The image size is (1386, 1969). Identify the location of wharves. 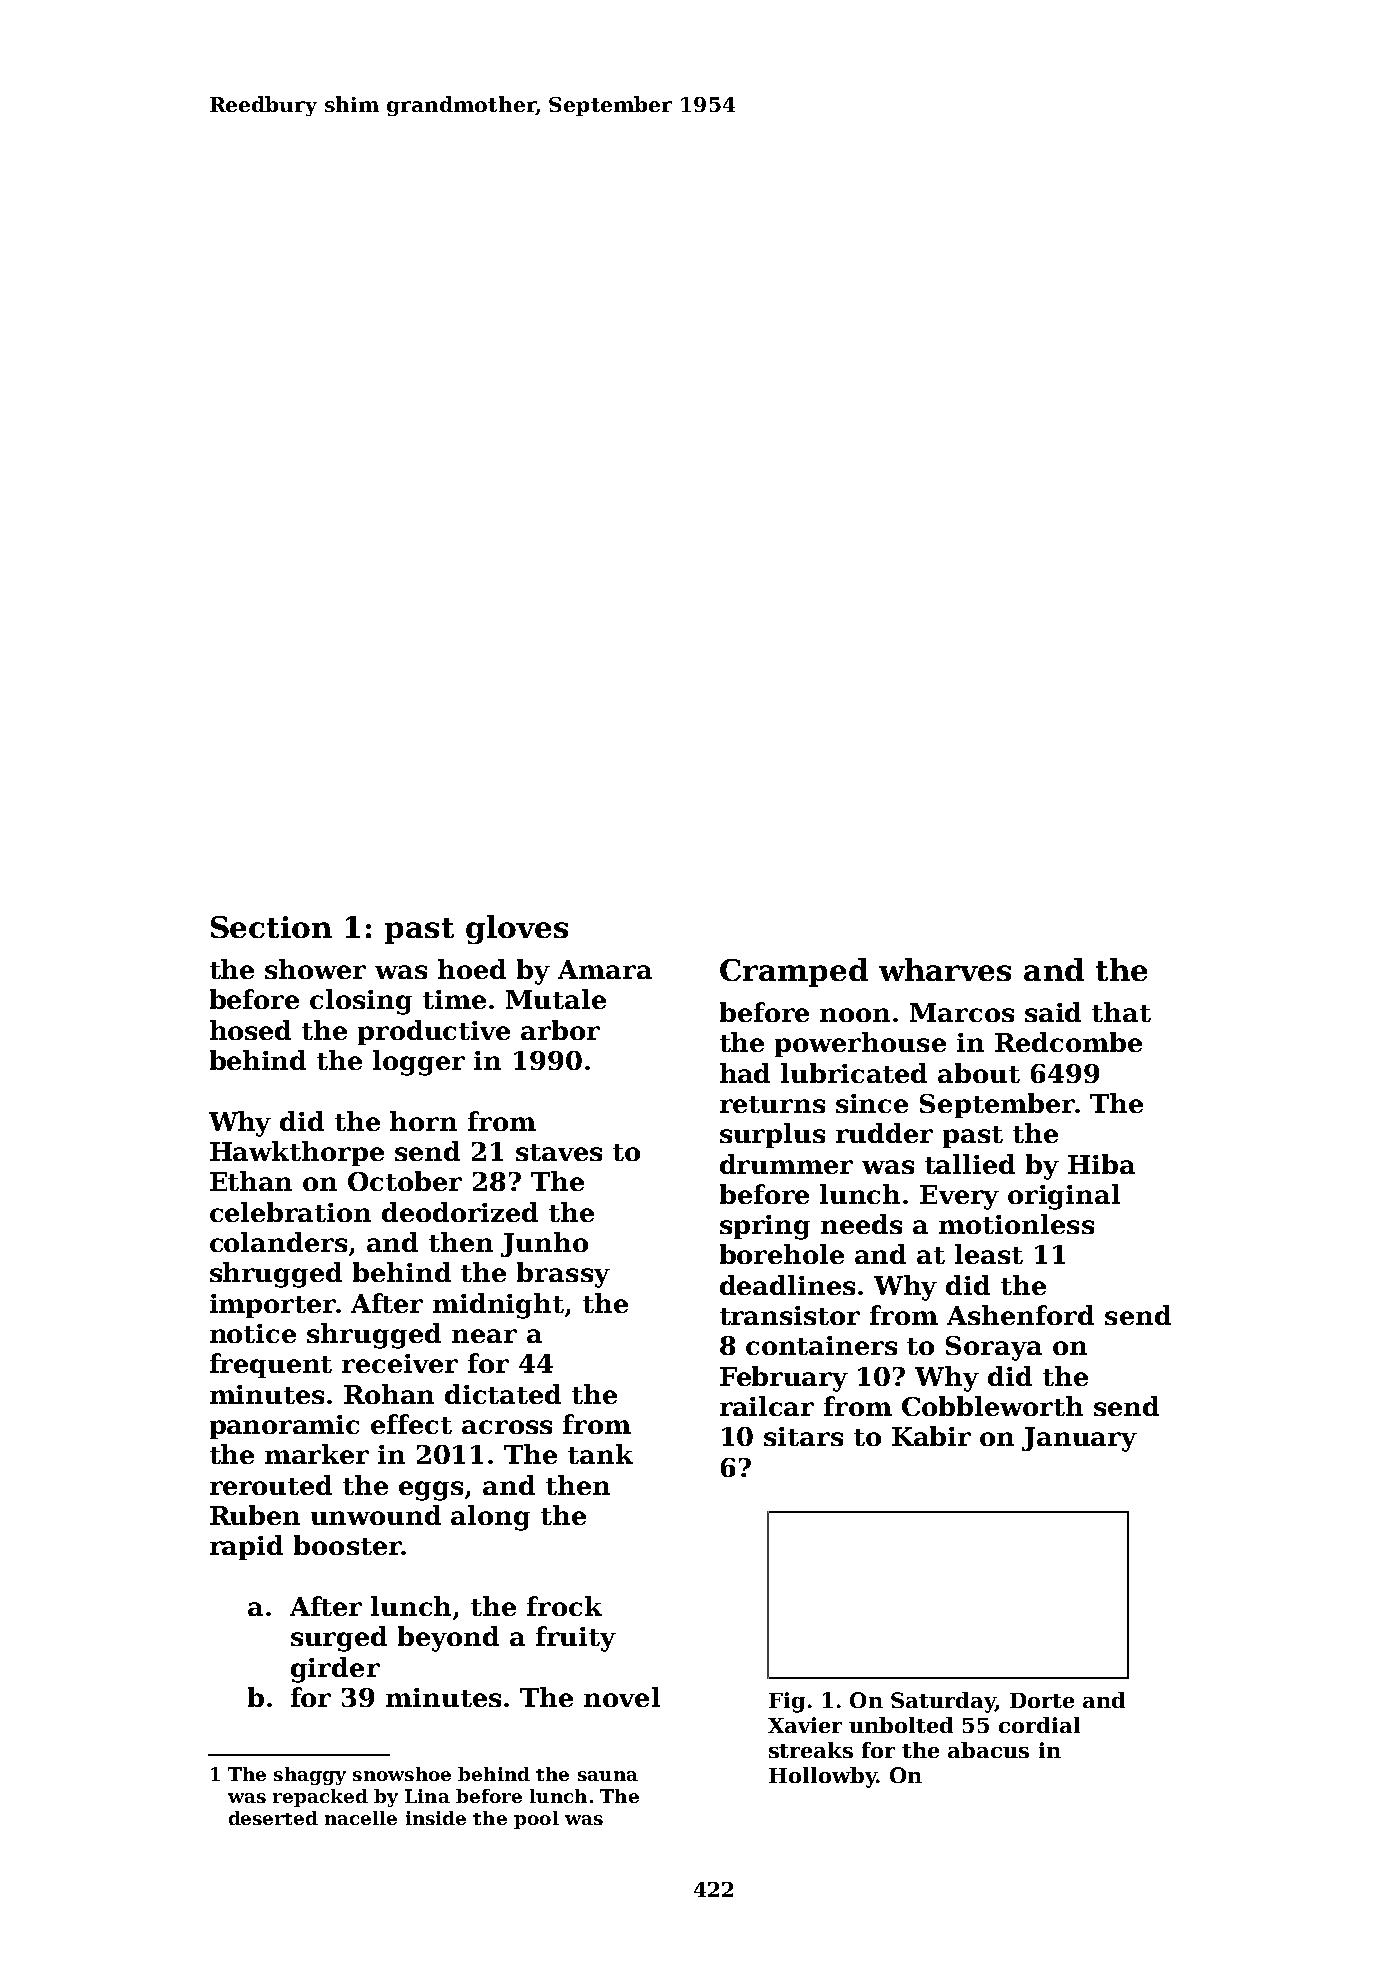
(945, 969).
